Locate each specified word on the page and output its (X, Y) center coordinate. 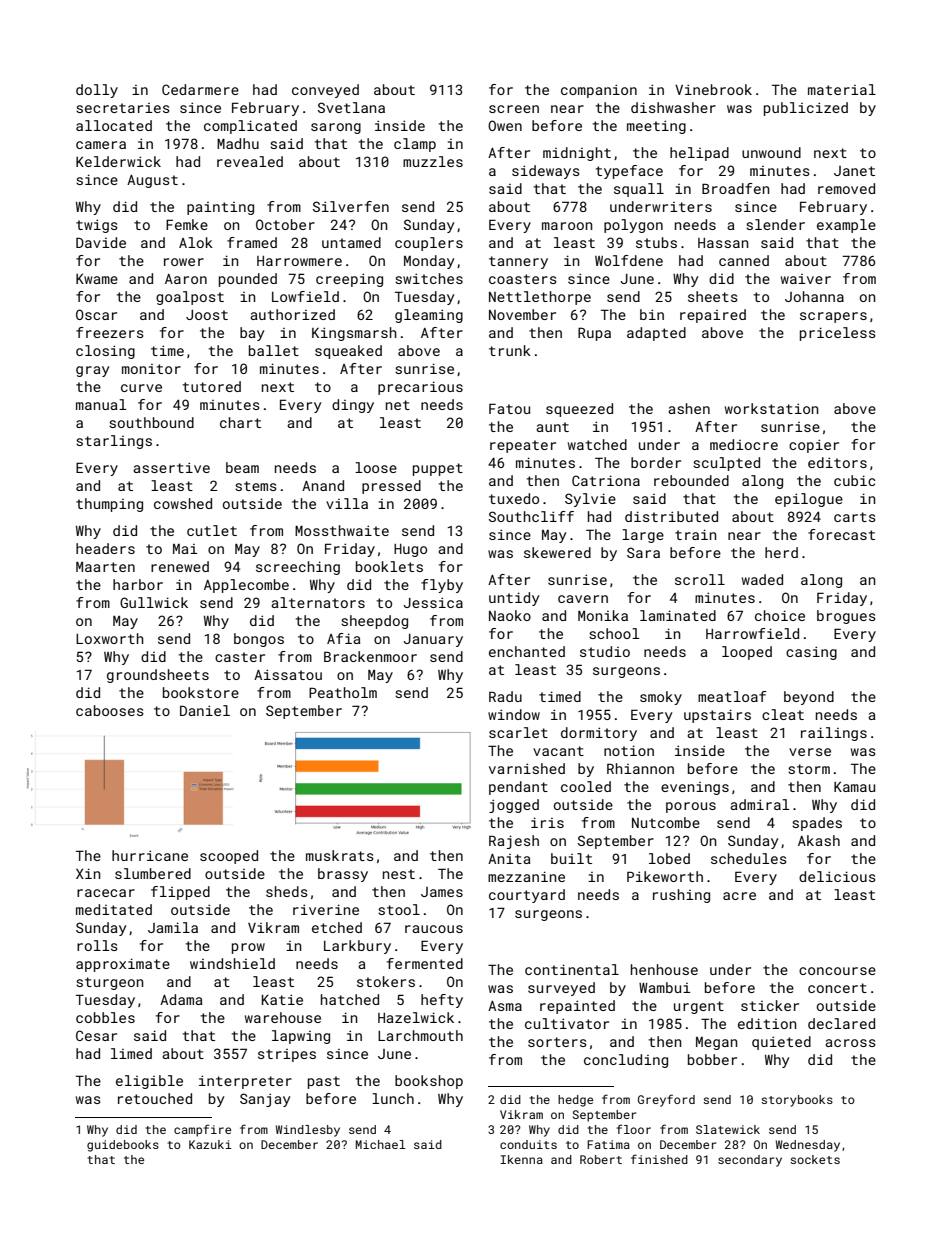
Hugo (410, 550)
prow (248, 948)
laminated (678, 615)
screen (514, 109)
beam (242, 467)
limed (131, 1053)
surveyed (561, 989)
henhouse (664, 969)
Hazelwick (416, 1017)
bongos (259, 640)
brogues (846, 617)
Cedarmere (200, 89)
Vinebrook (713, 89)
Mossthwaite (342, 530)
